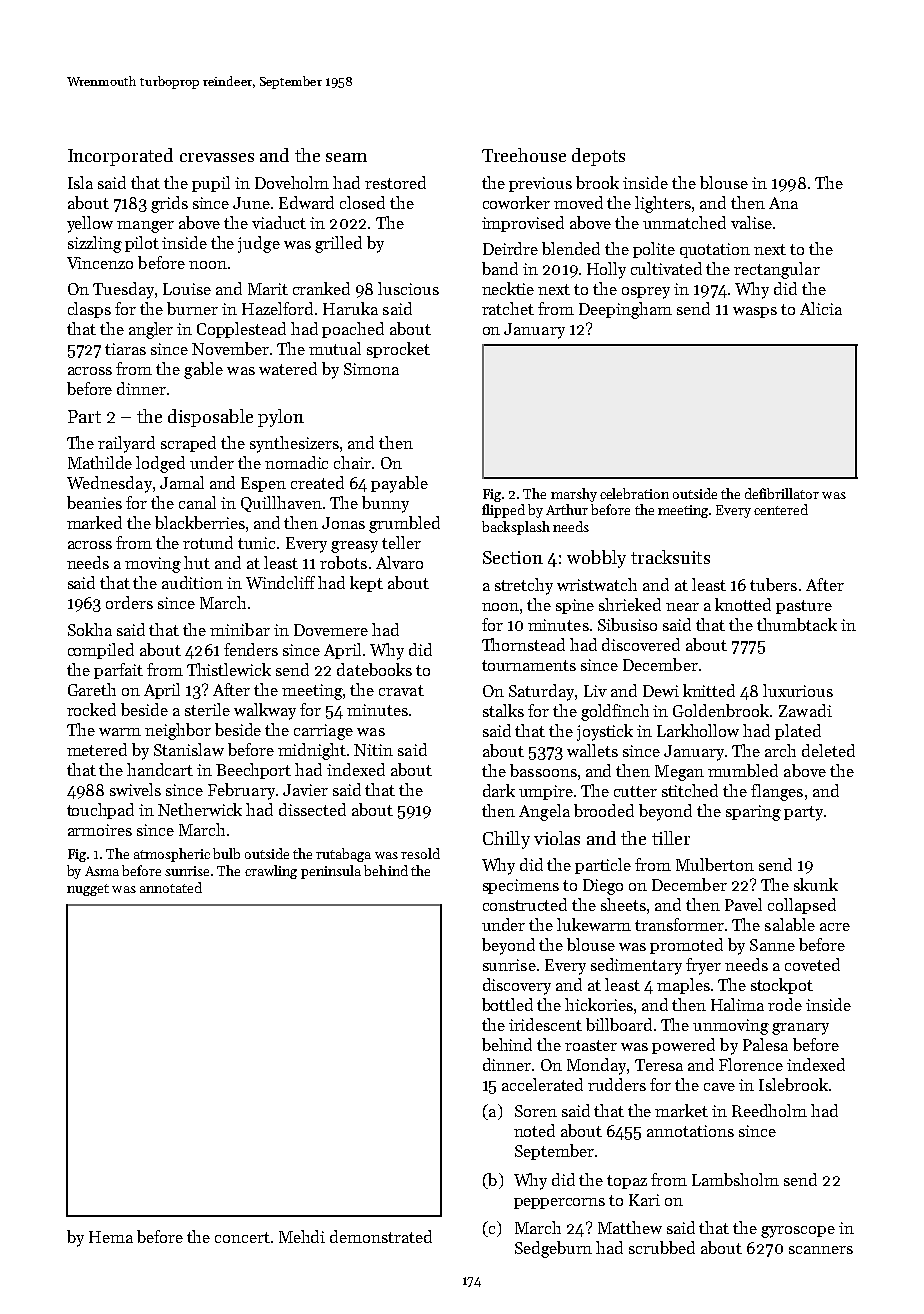 The width and height of the screenshot is (924, 1314). Describe the element at coordinates (120, 157) in the screenshot. I see `Incorporated` at that location.
